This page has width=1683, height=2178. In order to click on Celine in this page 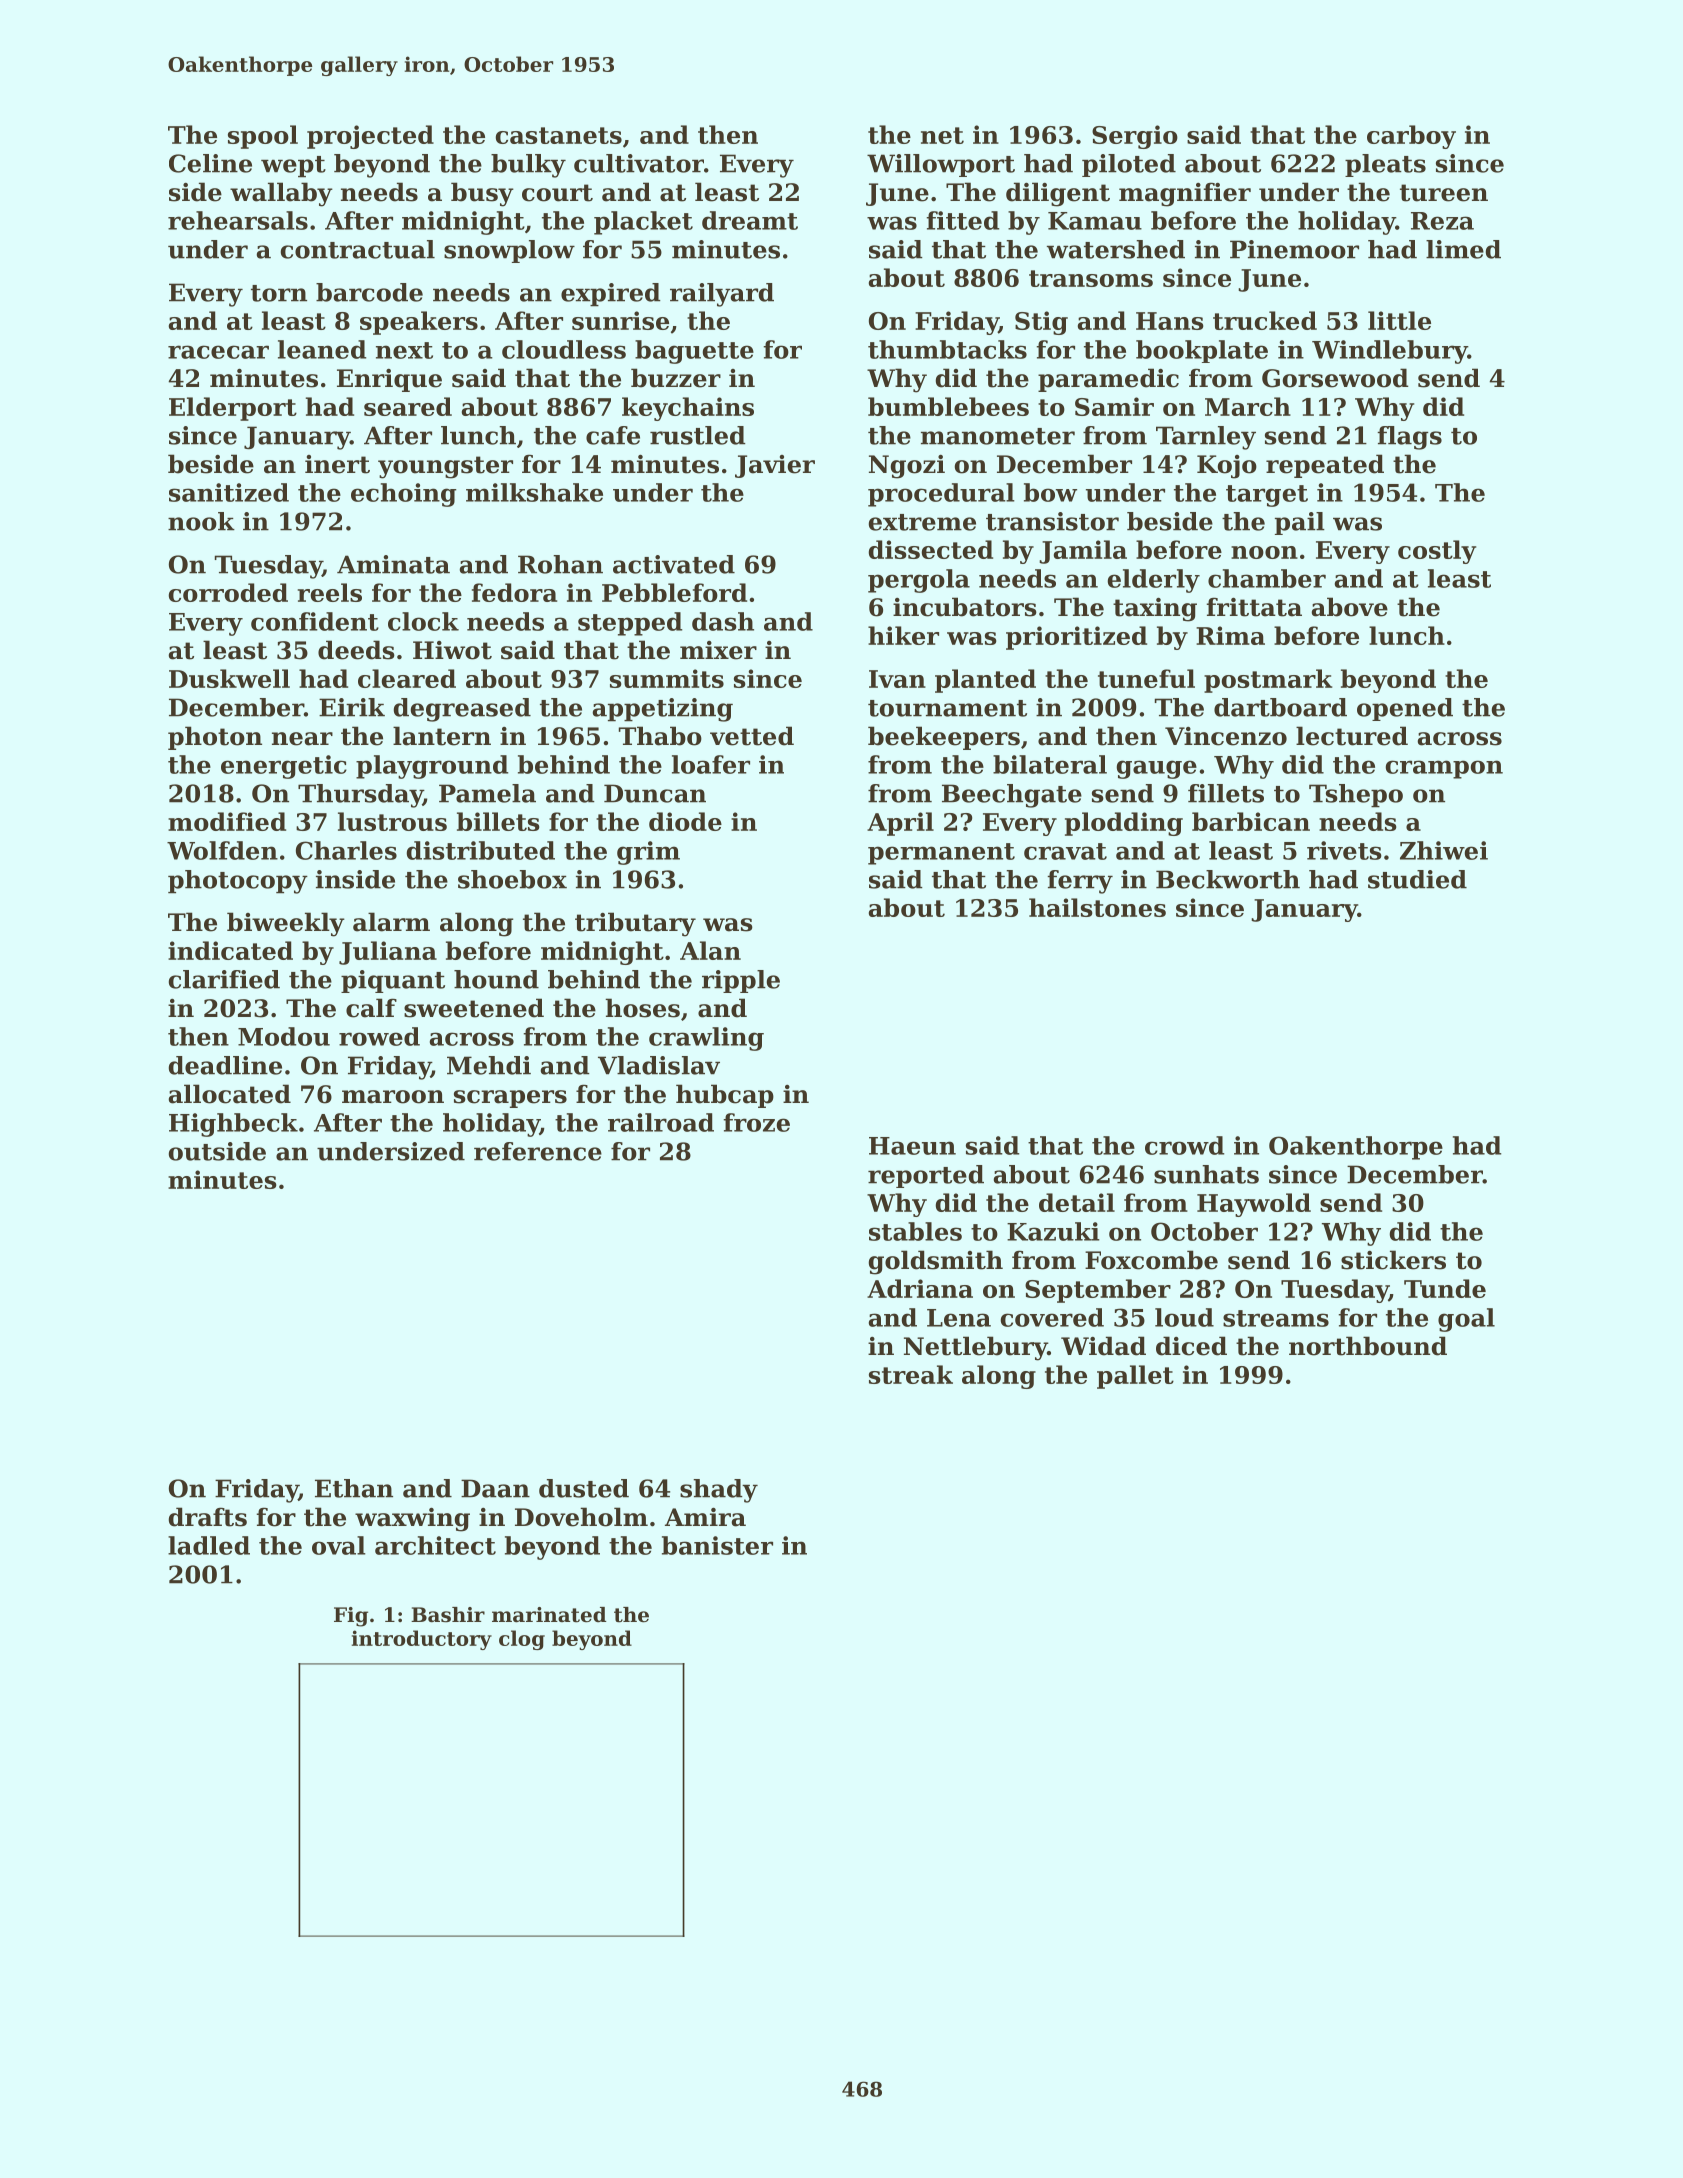, I will do `click(210, 163)`.
